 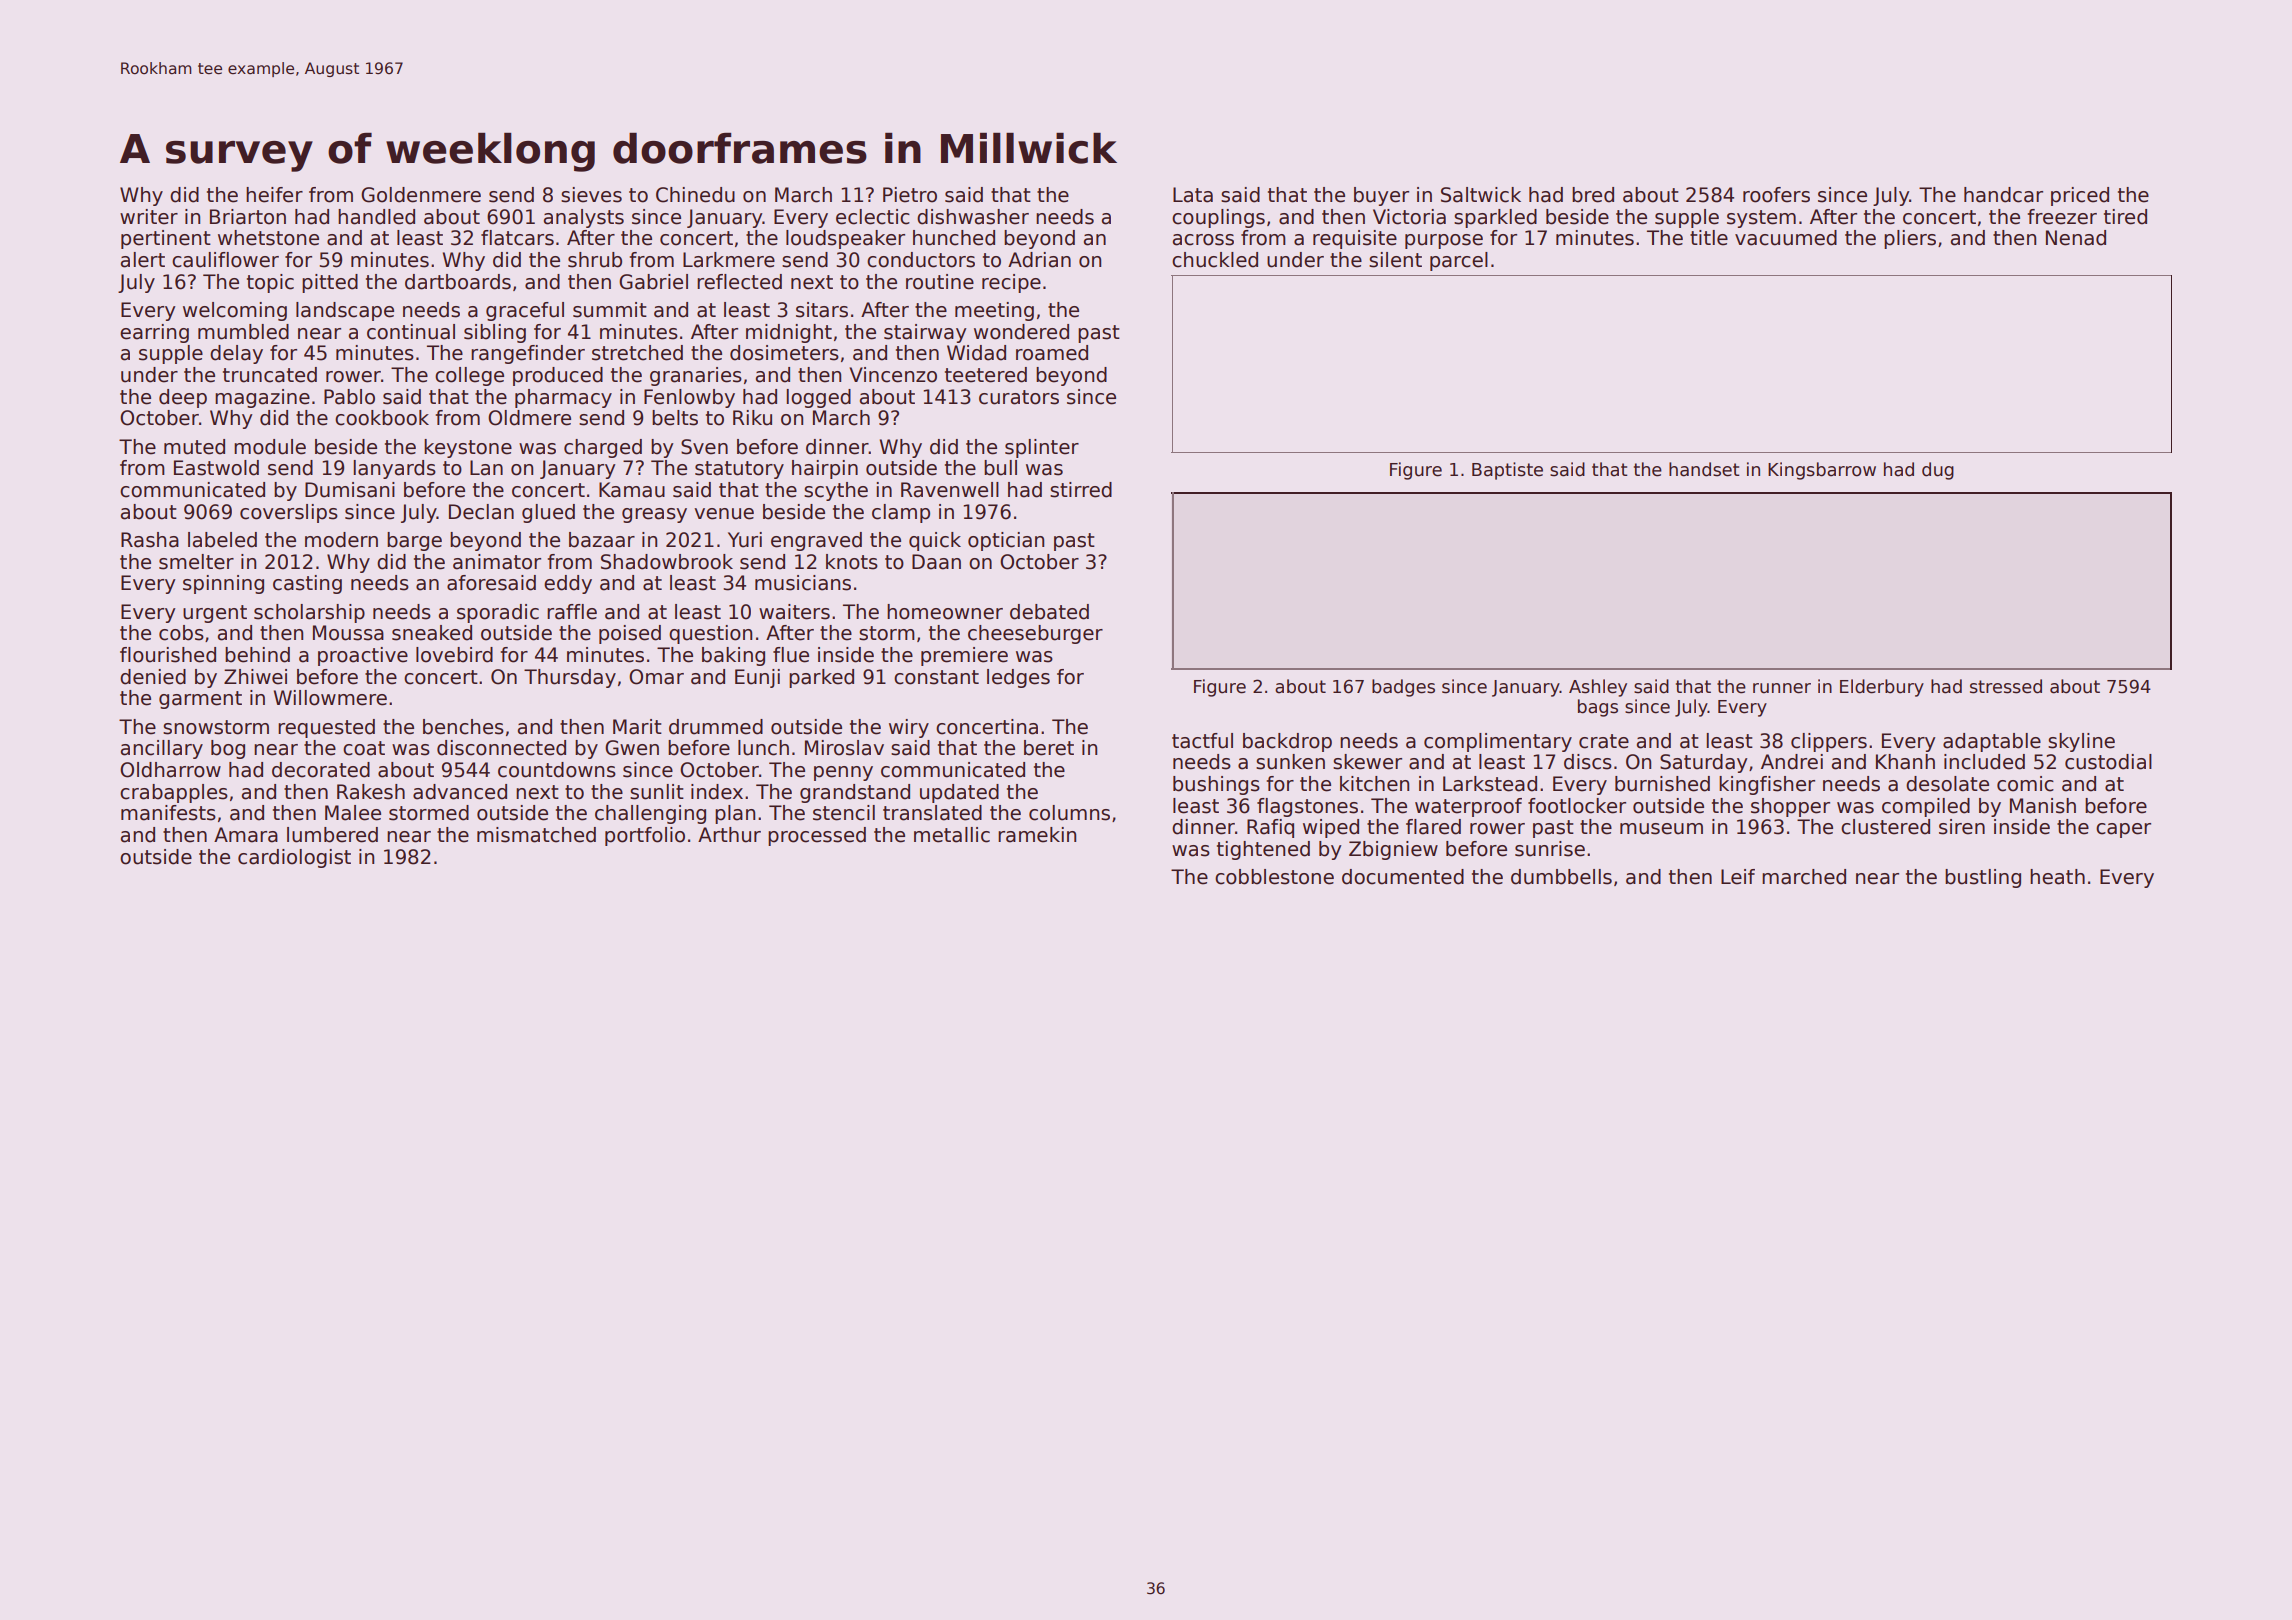 I want to click on ancillary, so click(x=162, y=749).
